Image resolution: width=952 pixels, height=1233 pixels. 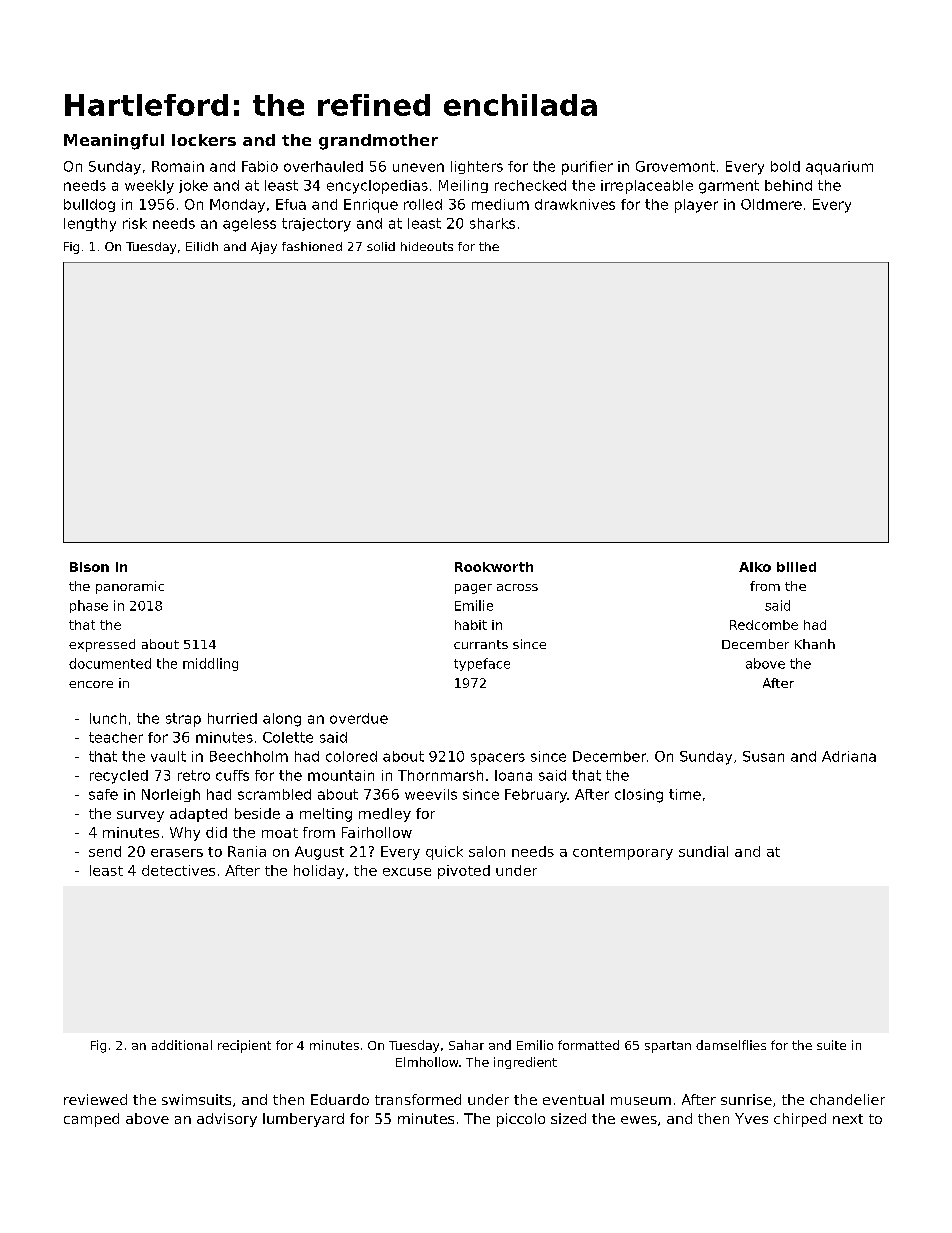 What do you see at coordinates (675, 166) in the screenshot?
I see `Grovemont` at bounding box center [675, 166].
